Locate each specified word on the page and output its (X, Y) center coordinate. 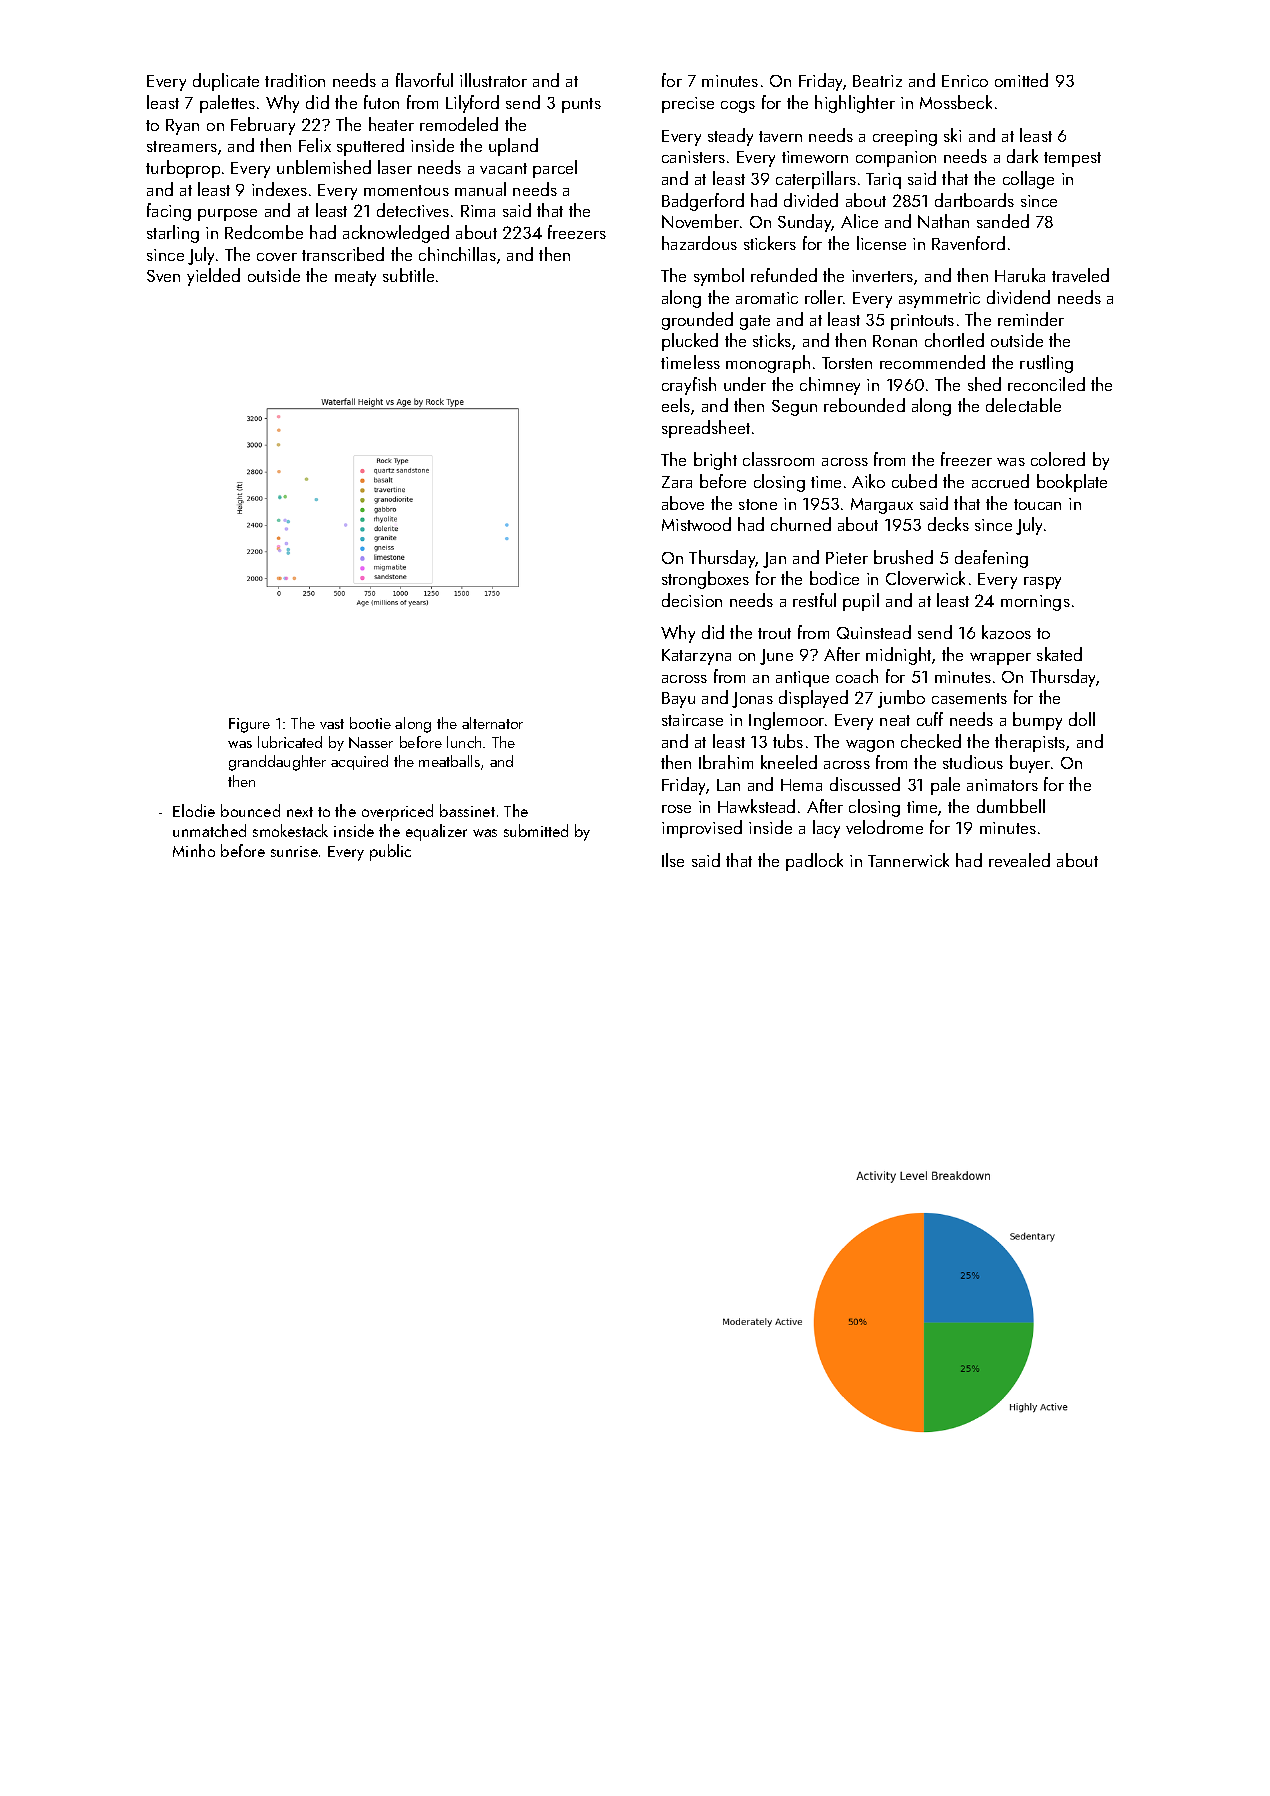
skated (1059, 654)
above (683, 503)
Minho (194, 850)
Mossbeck (956, 102)
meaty (355, 278)
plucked (690, 342)
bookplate (1072, 483)
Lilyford (472, 104)
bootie (370, 723)
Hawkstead (756, 806)
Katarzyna (696, 657)
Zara (677, 482)
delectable (1023, 405)
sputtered (370, 147)
